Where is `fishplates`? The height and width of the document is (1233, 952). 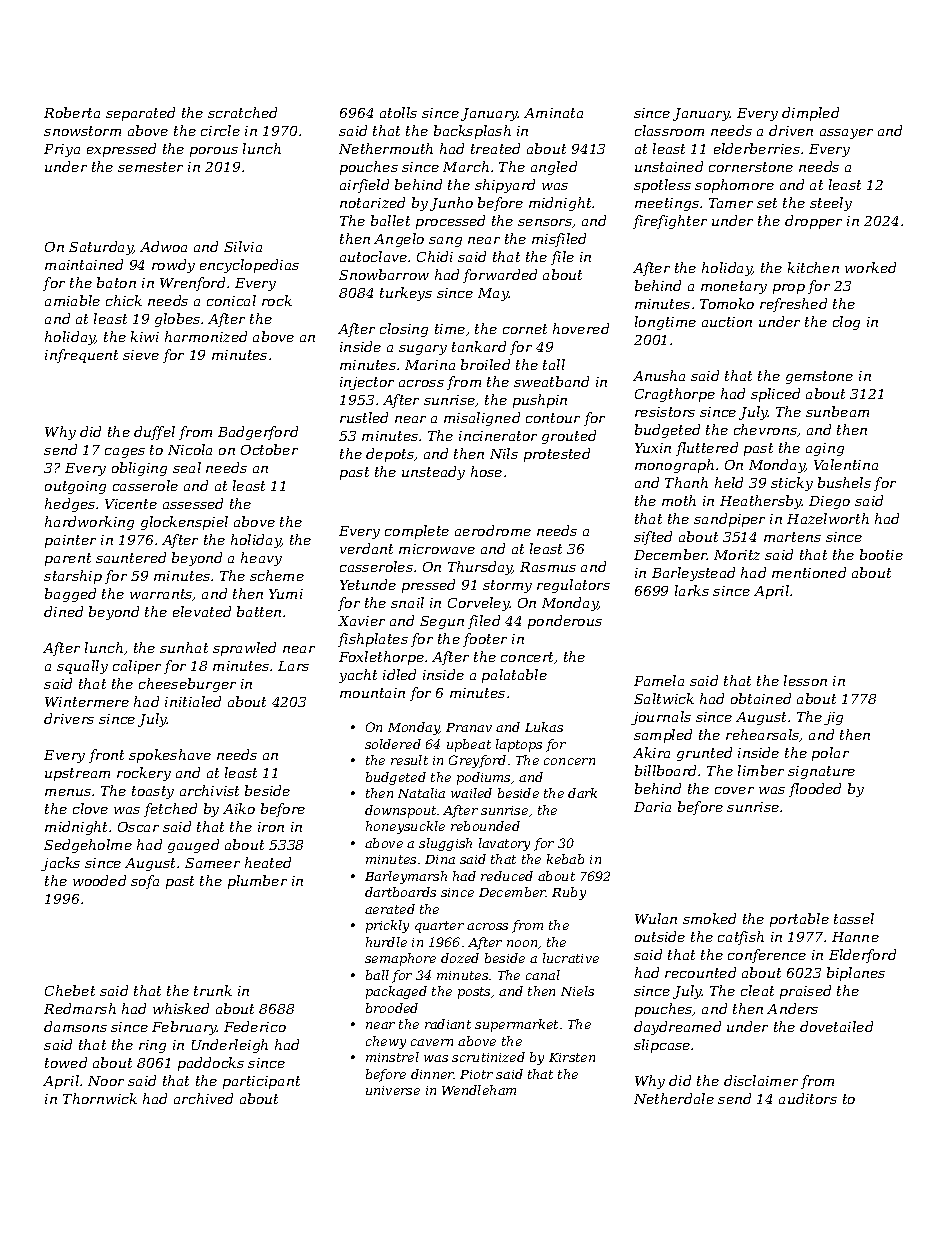 fishplates is located at coordinates (373, 640).
